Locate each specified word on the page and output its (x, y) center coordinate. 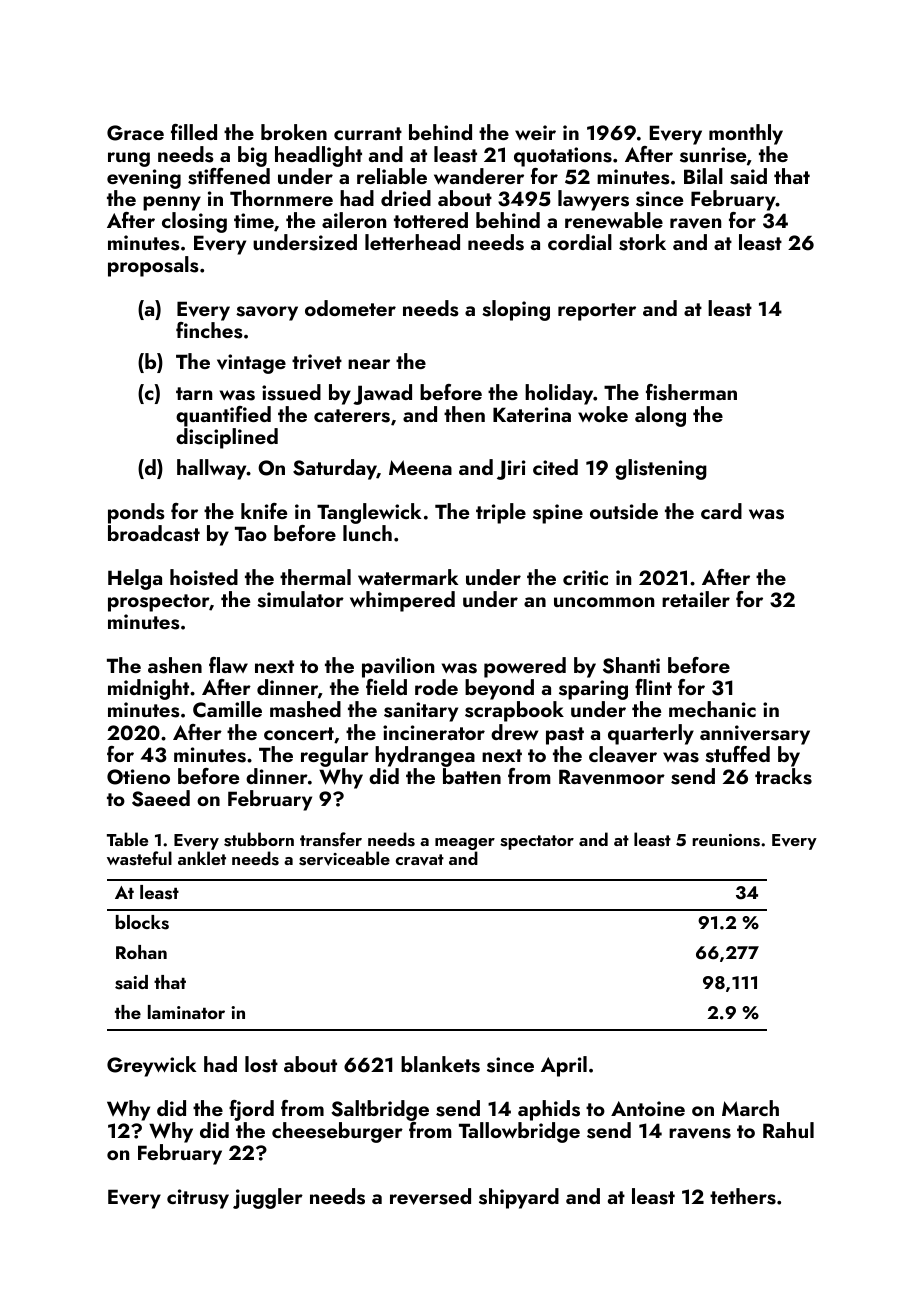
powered (525, 667)
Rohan (141, 952)
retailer (696, 599)
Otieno (138, 777)
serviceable (344, 858)
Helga (135, 579)
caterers (352, 416)
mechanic (712, 709)
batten (472, 776)
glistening (661, 469)
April (564, 1066)
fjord (251, 1110)
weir (535, 132)
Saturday (335, 469)
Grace (135, 133)
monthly (746, 134)
